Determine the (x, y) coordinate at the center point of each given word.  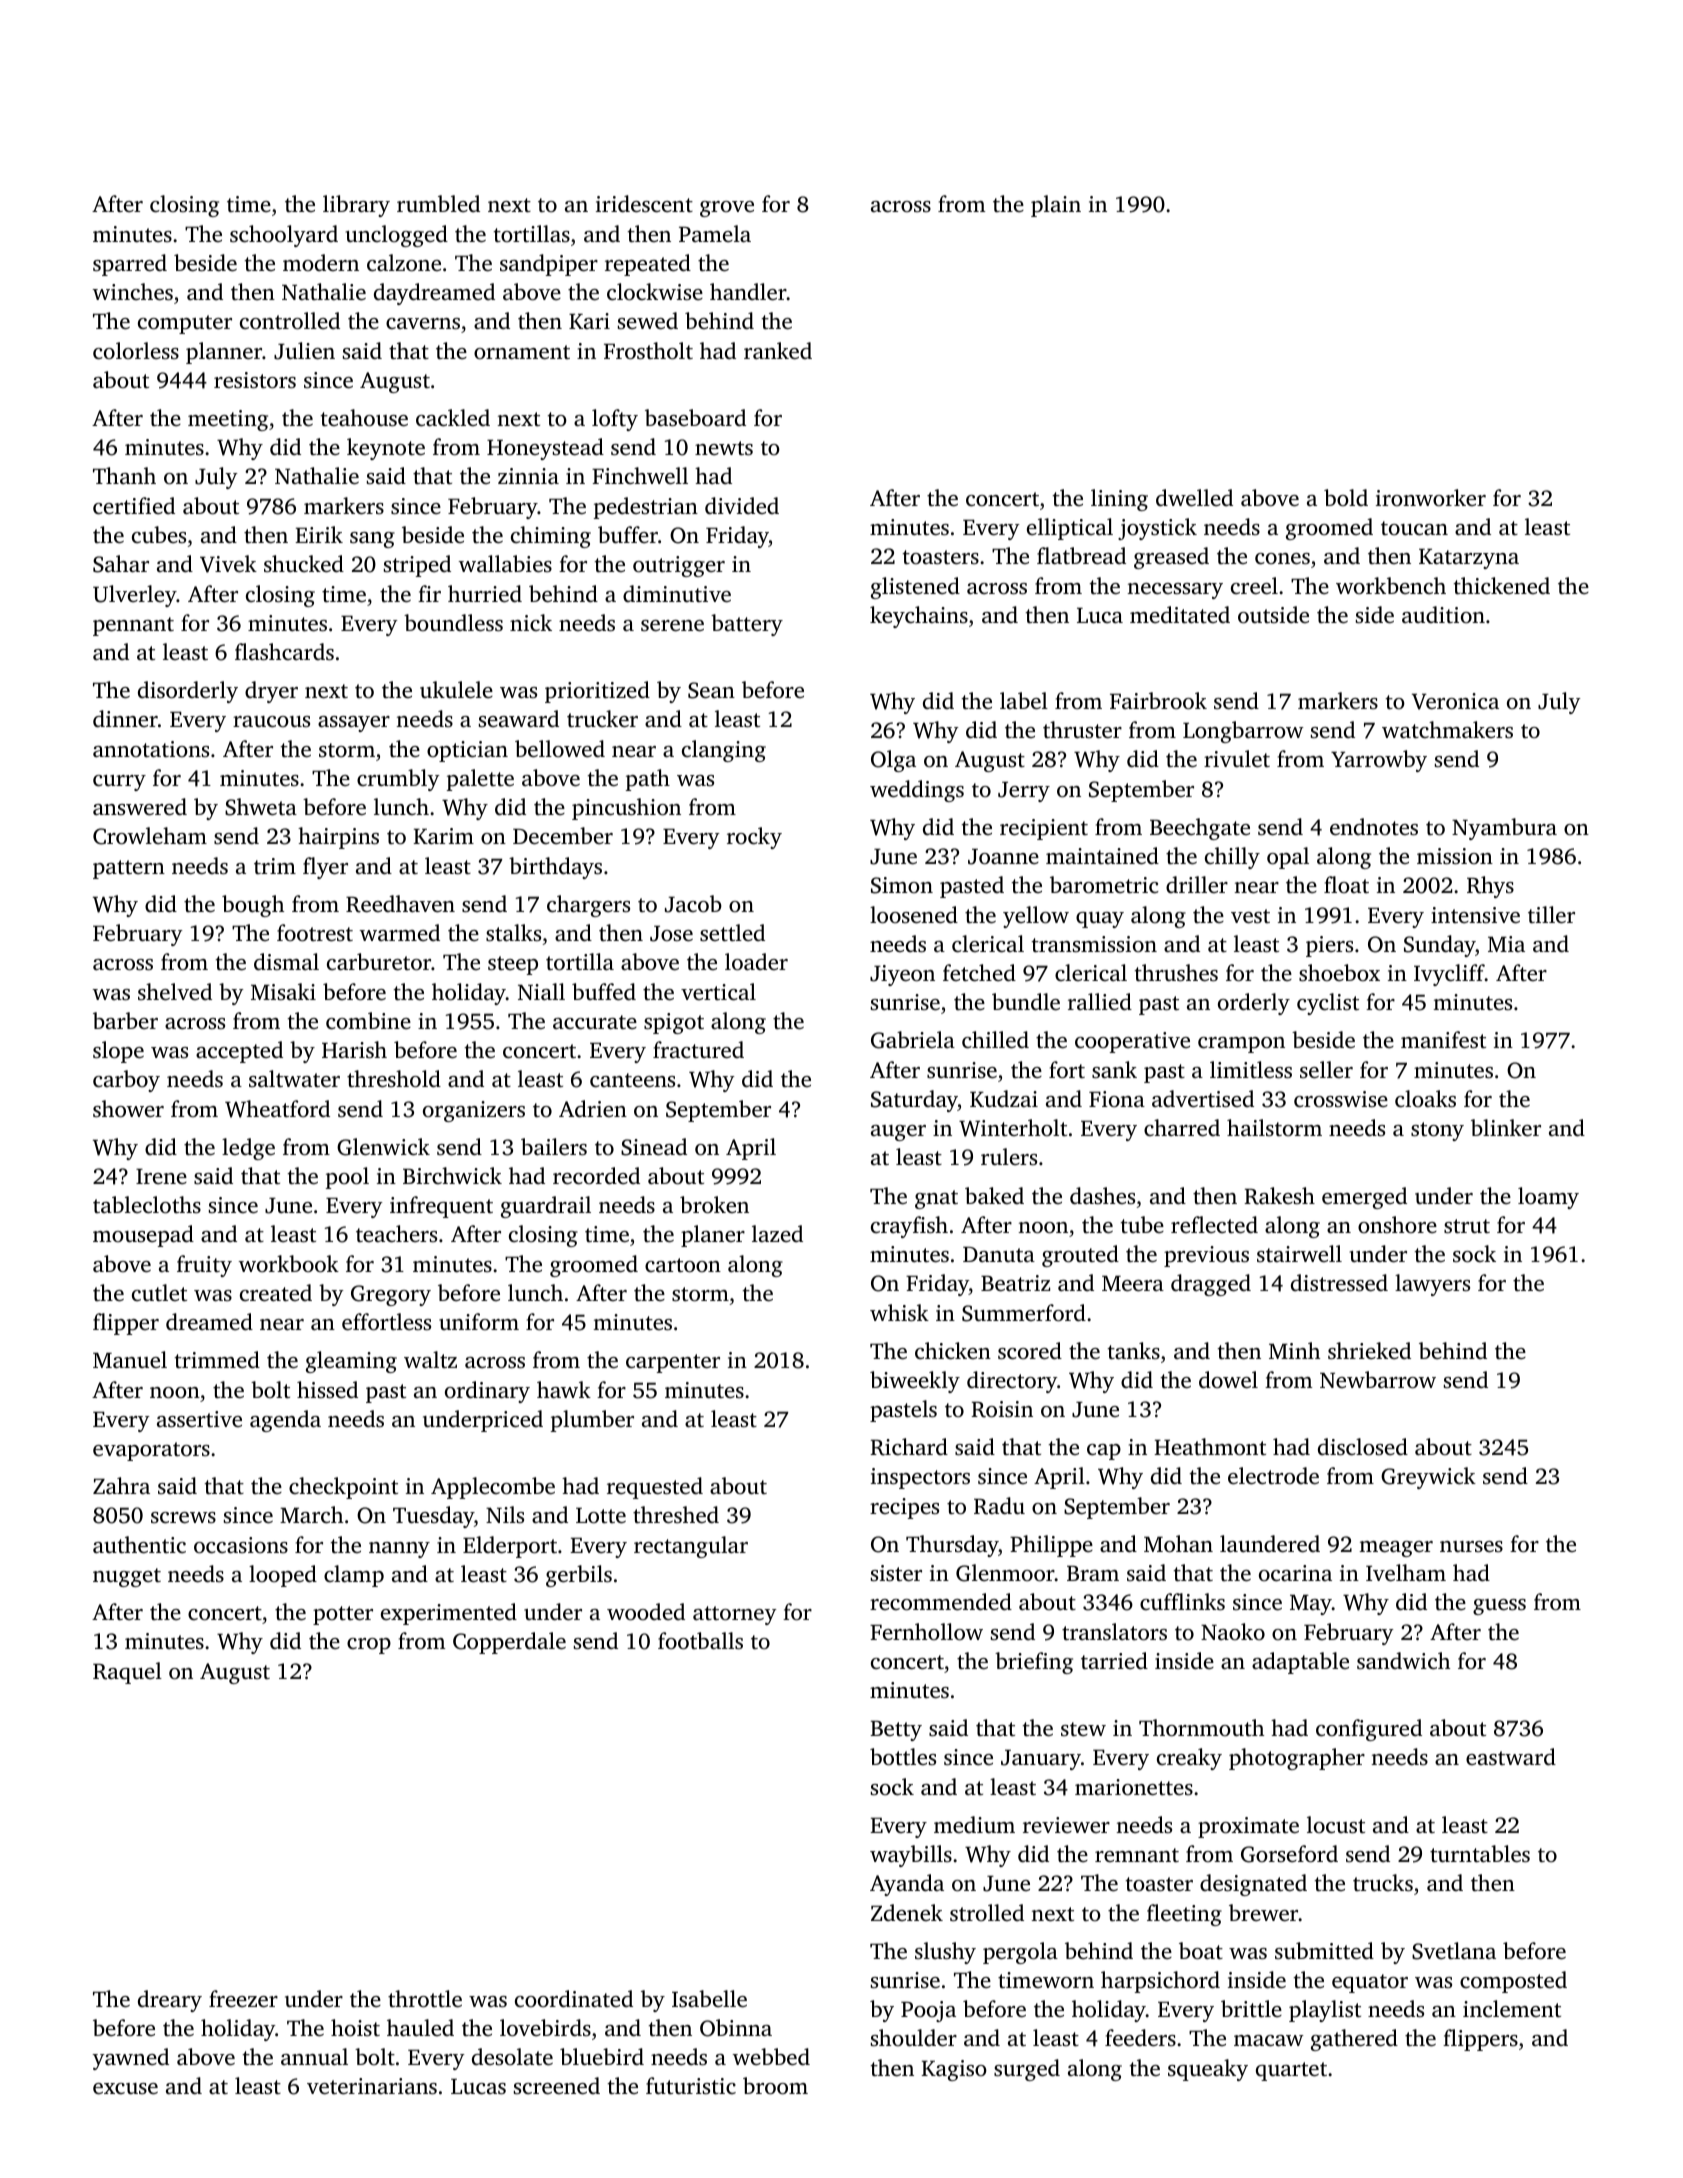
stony (1437, 1131)
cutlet (159, 1292)
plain (1056, 206)
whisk (899, 1312)
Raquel (127, 1673)
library (356, 206)
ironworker (1431, 497)
